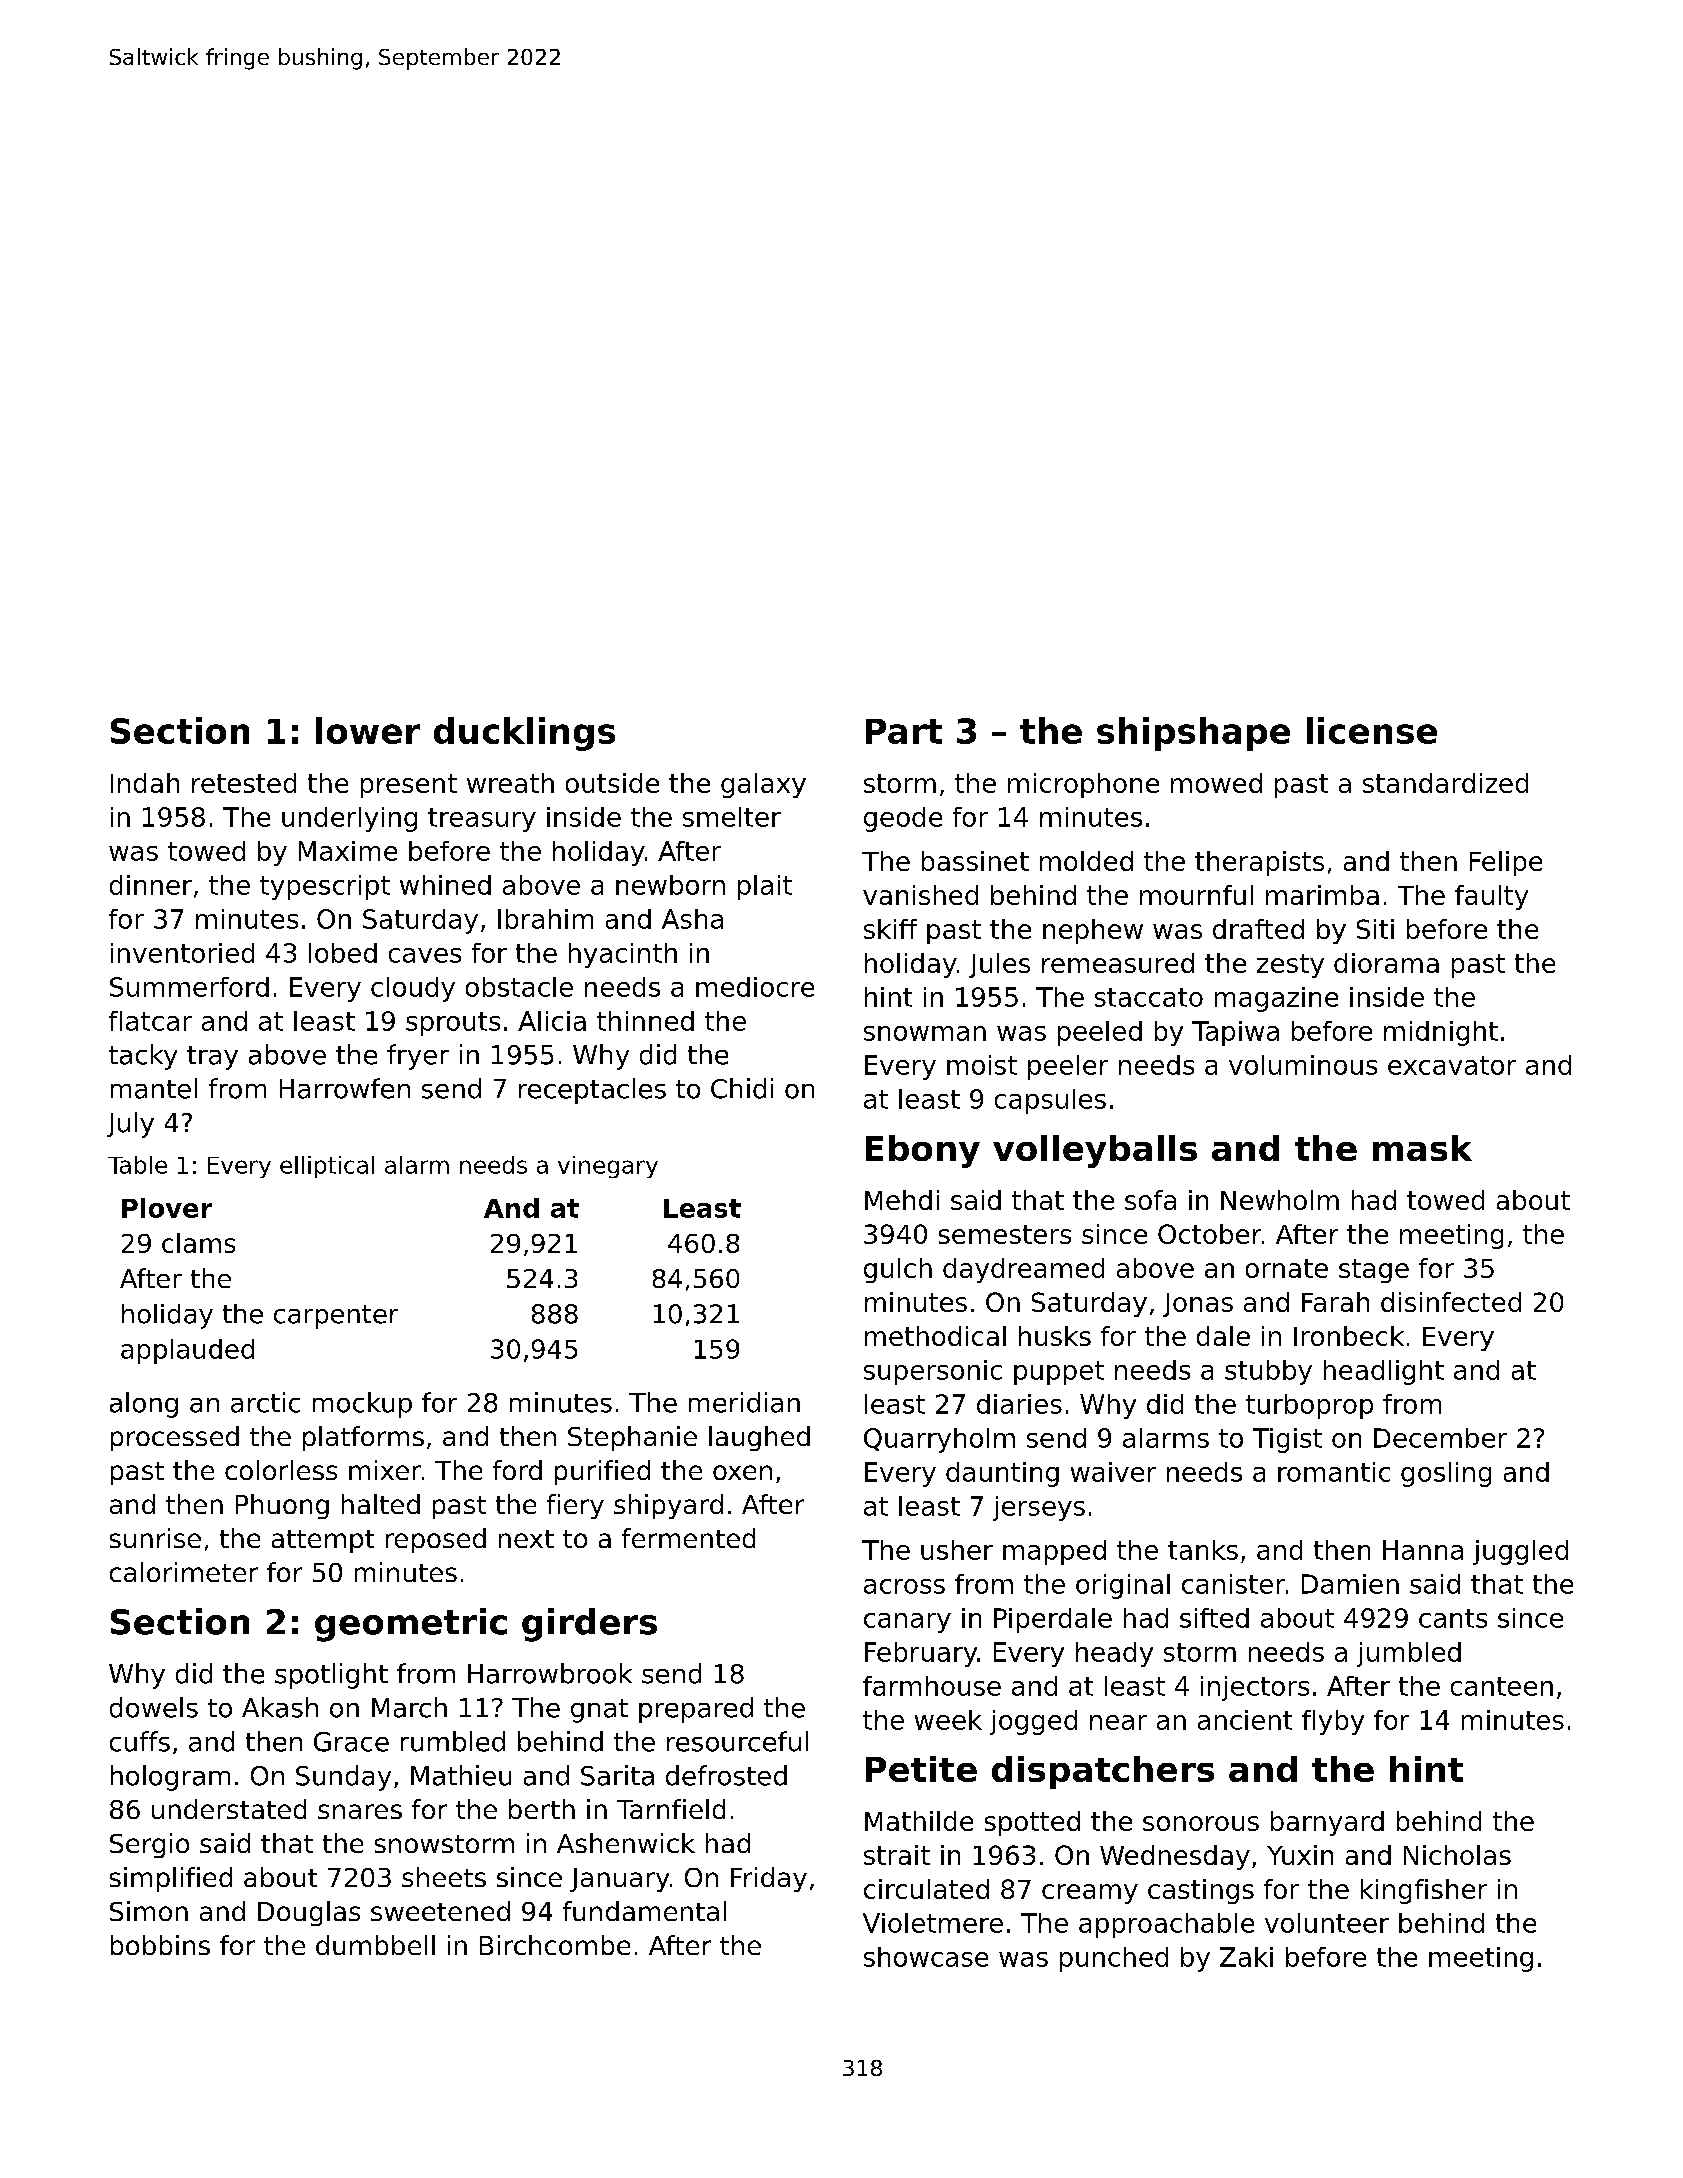 This screenshot has width=1683, height=2178. What do you see at coordinates (1303, 1065) in the screenshot?
I see `voluminous` at bounding box center [1303, 1065].
